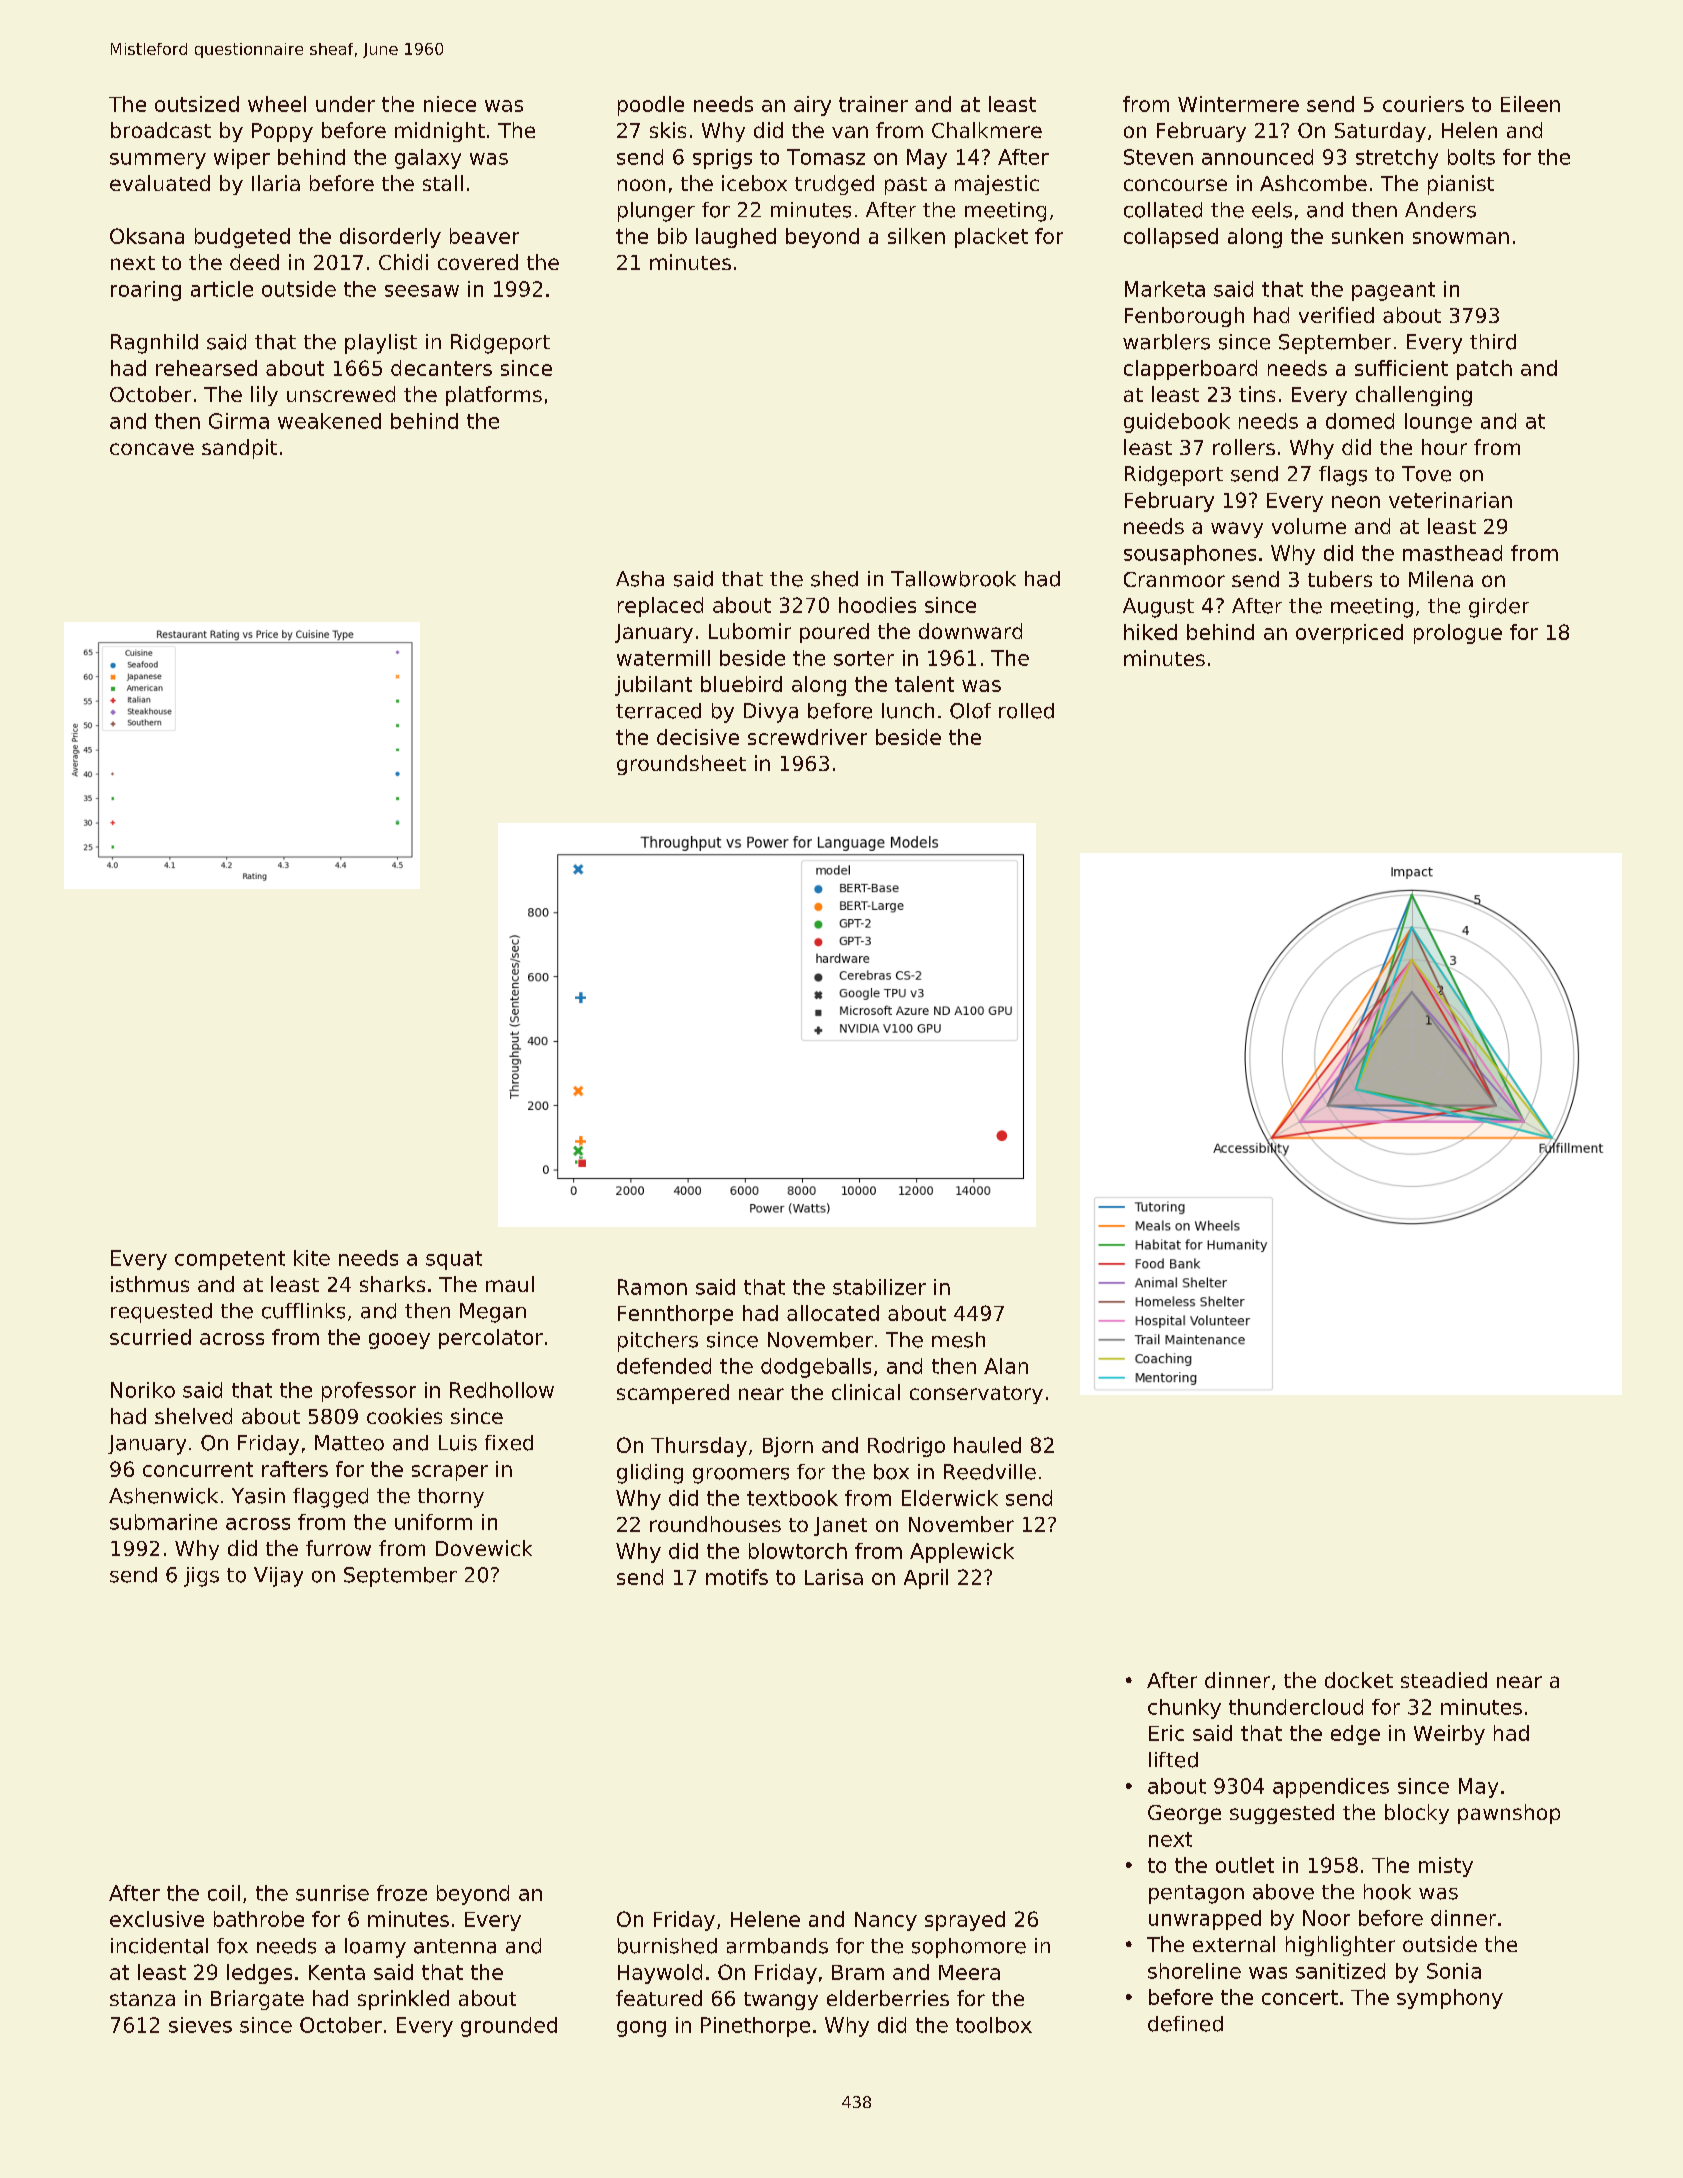 This screenshot has height=2178, width=1683. What do you see at coordinates (886, 1921) in the screenshot?
I see `Nancy` at bounding box center [886, 1921].
